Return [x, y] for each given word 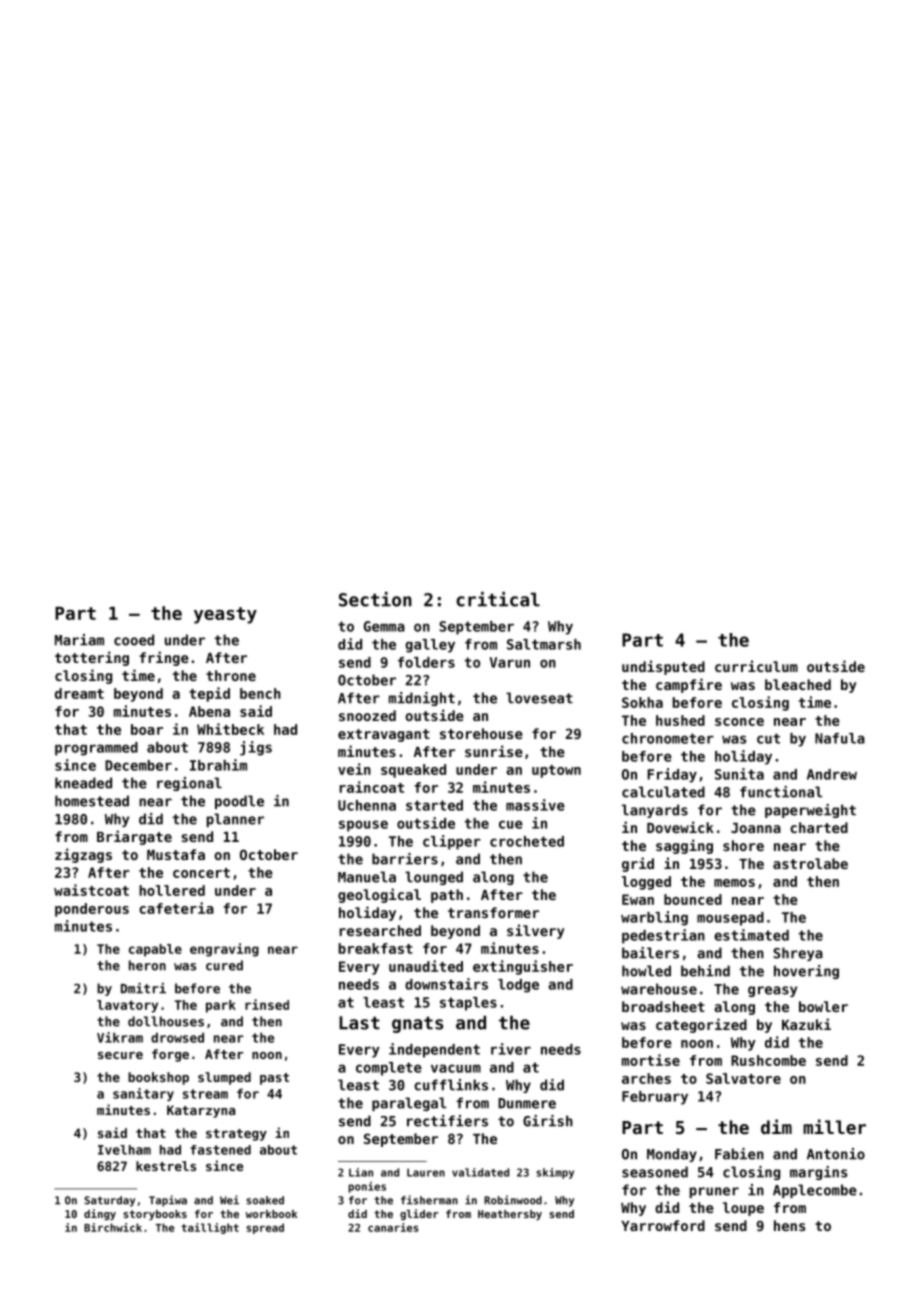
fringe [164, 658]
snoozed [367, 715]
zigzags [83, 855]
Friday [672, 775]
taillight [210, 1228]
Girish [548, 1121]
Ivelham [124, 1150]
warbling [654, 918]
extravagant [384, 735]
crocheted [527, 841]
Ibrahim [218, 765]
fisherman [429, 1200]
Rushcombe [768, 1060]
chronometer [668, 738]
